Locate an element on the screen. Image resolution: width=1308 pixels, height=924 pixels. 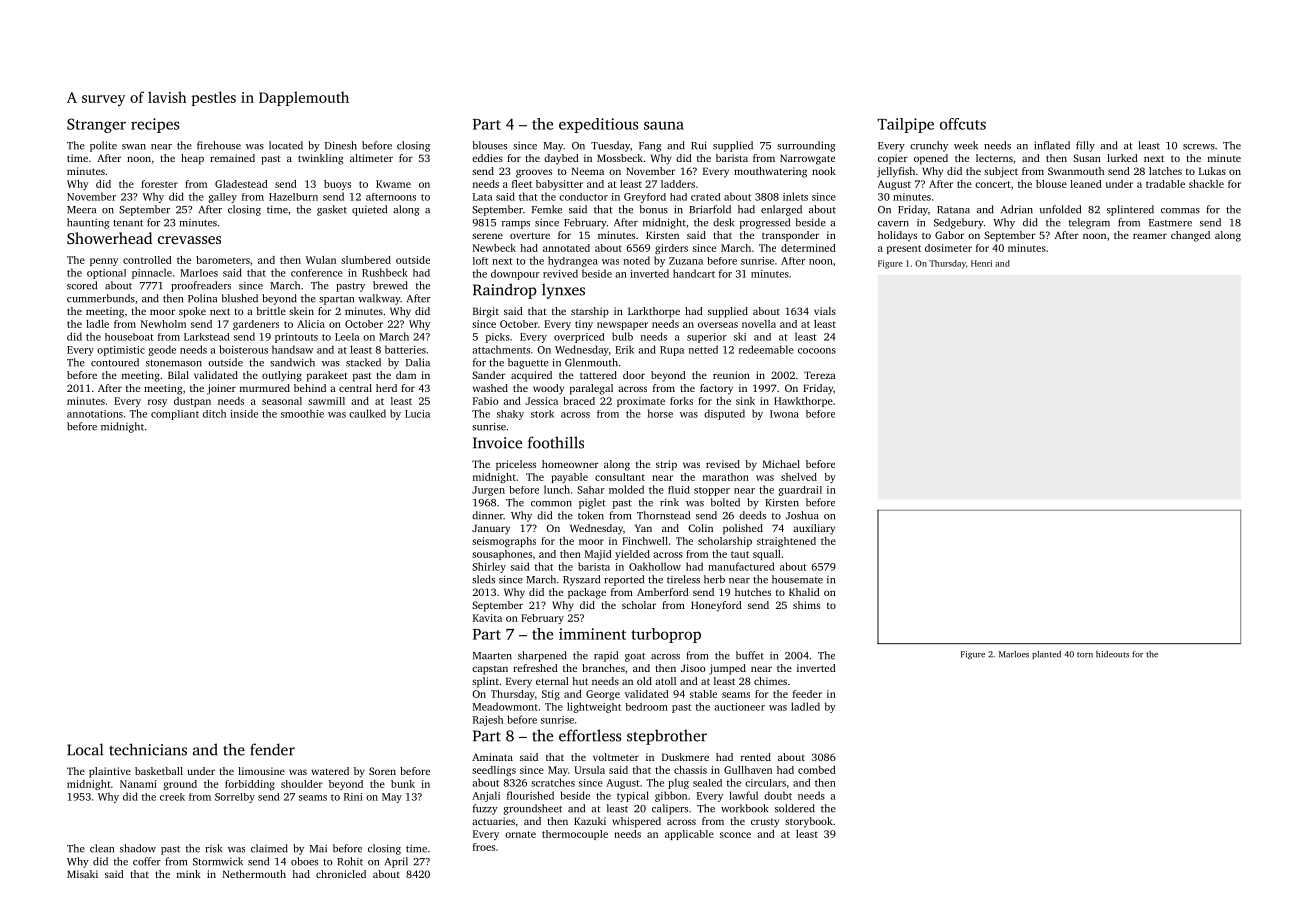
Rui is located at coordinates (699, 145).
